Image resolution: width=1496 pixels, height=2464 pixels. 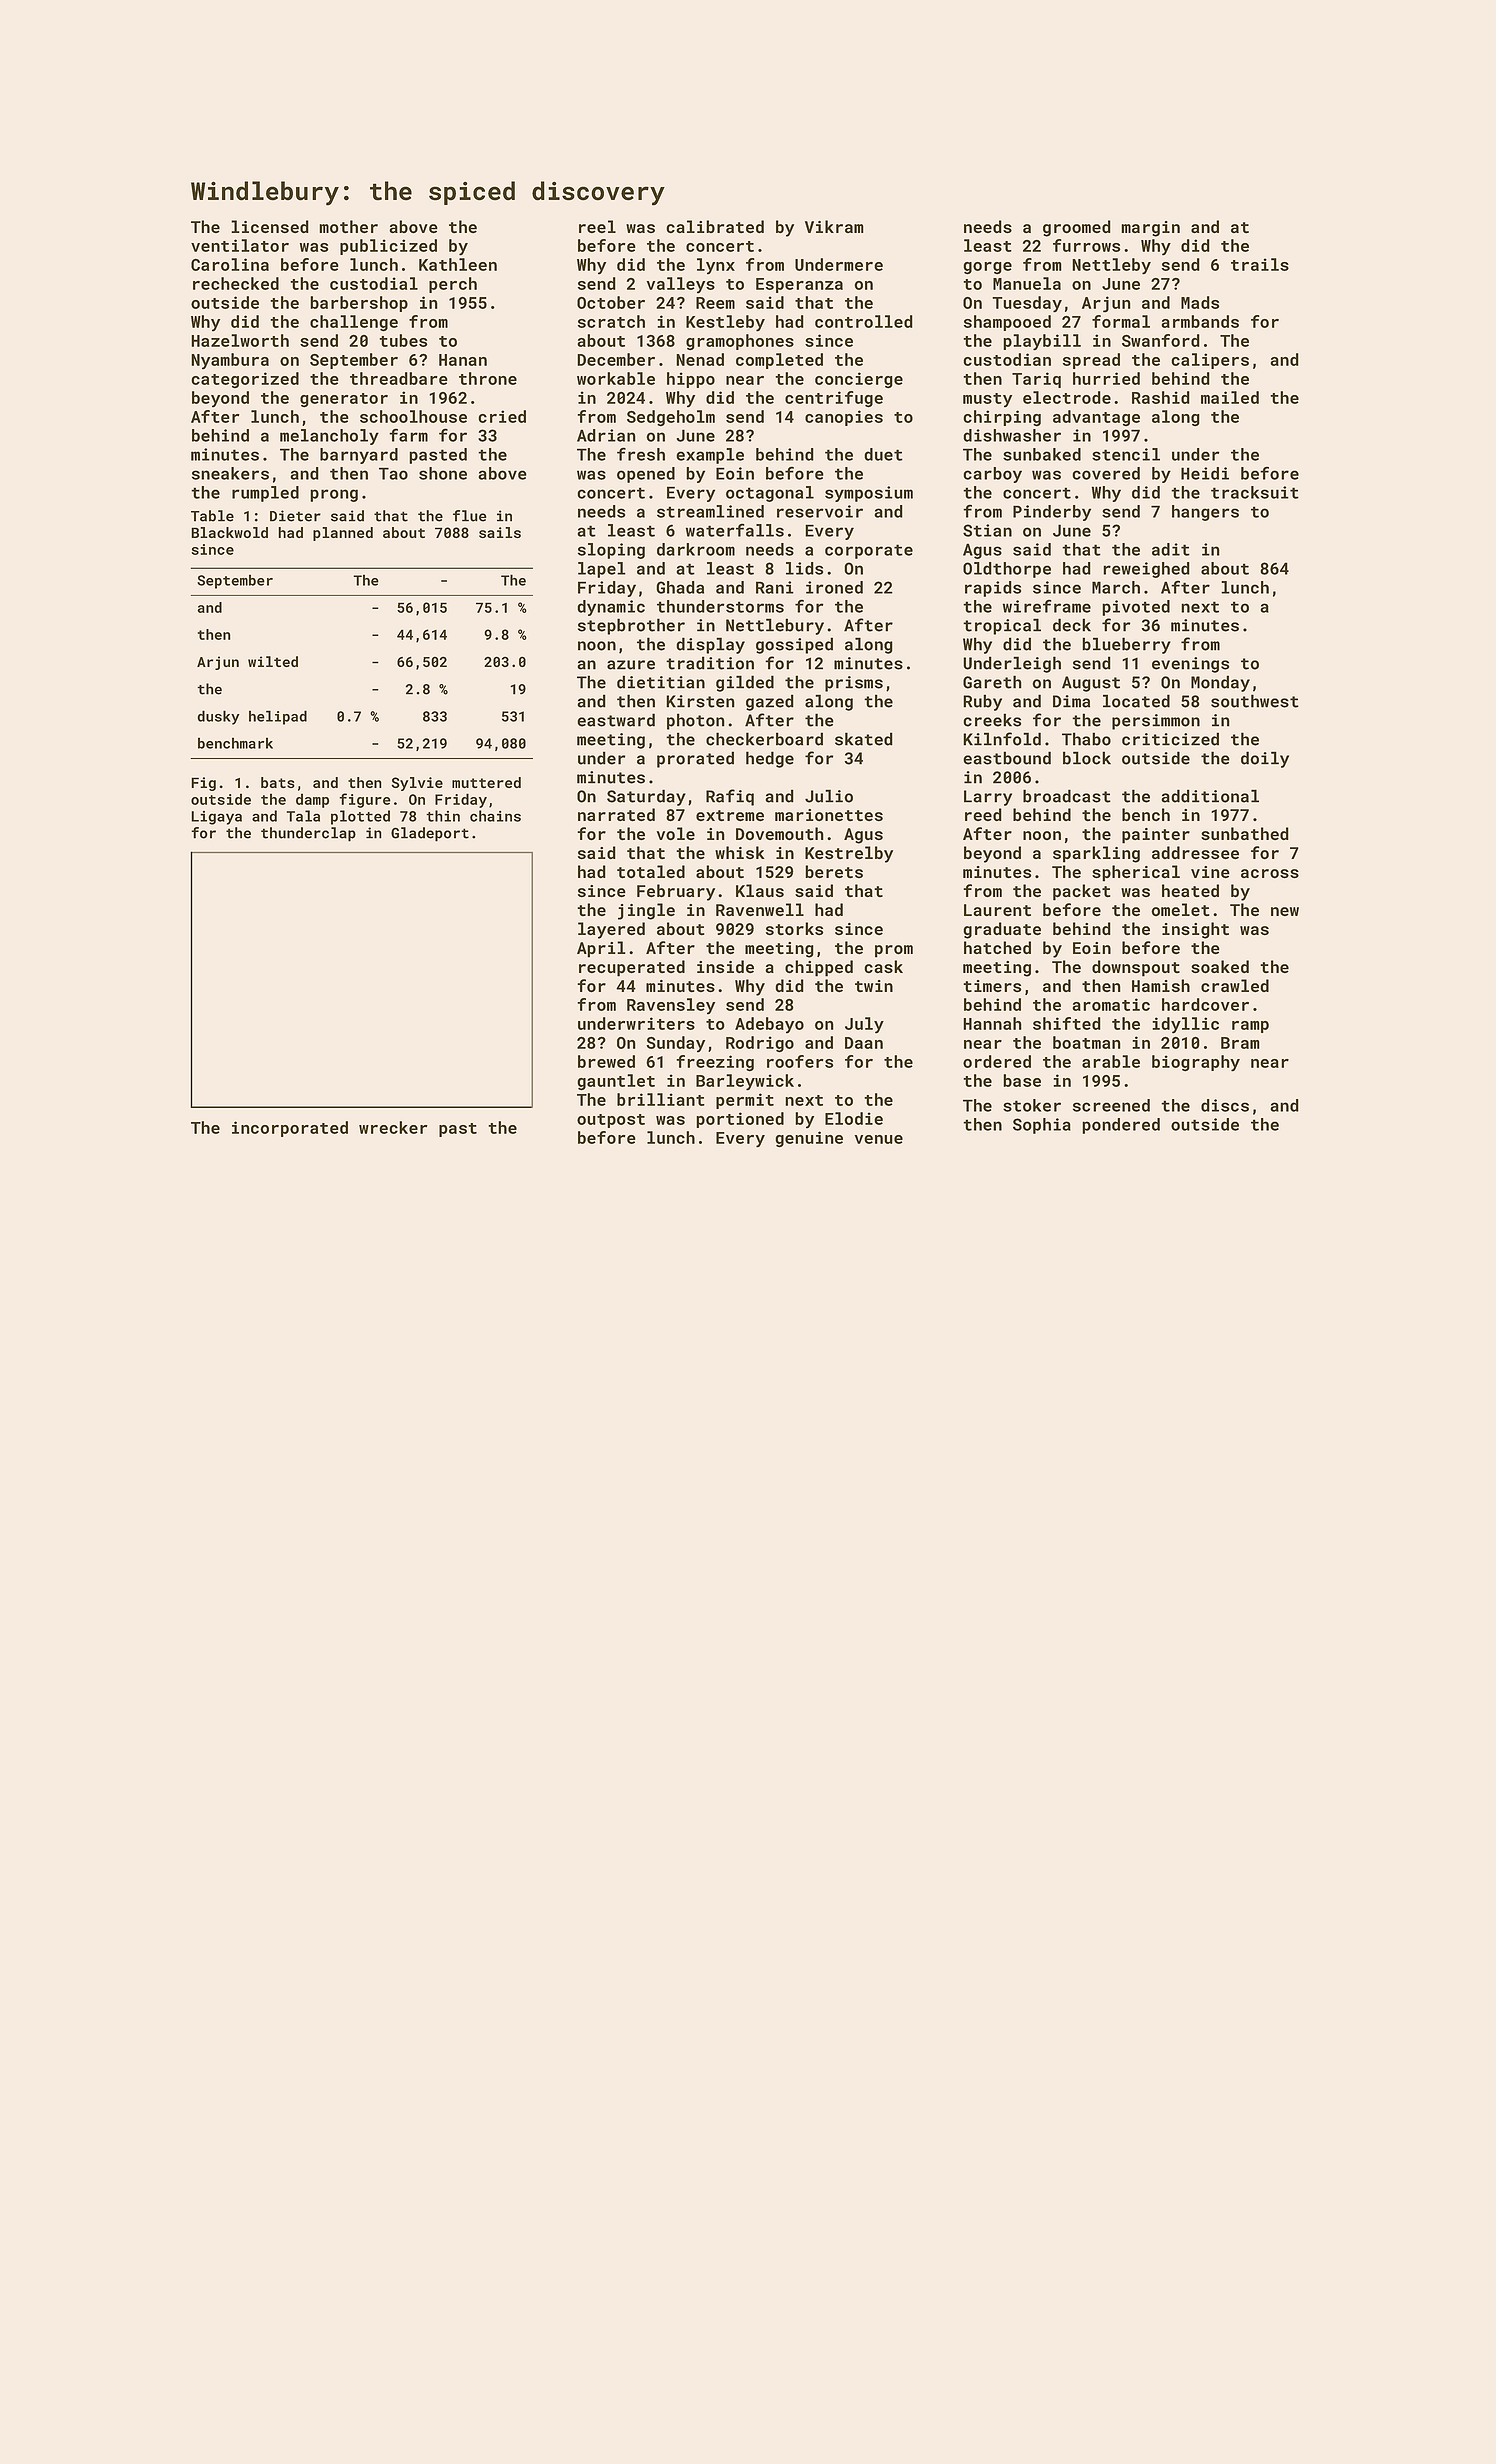 I want to click on crawled, so click(x=1235, y=985).
